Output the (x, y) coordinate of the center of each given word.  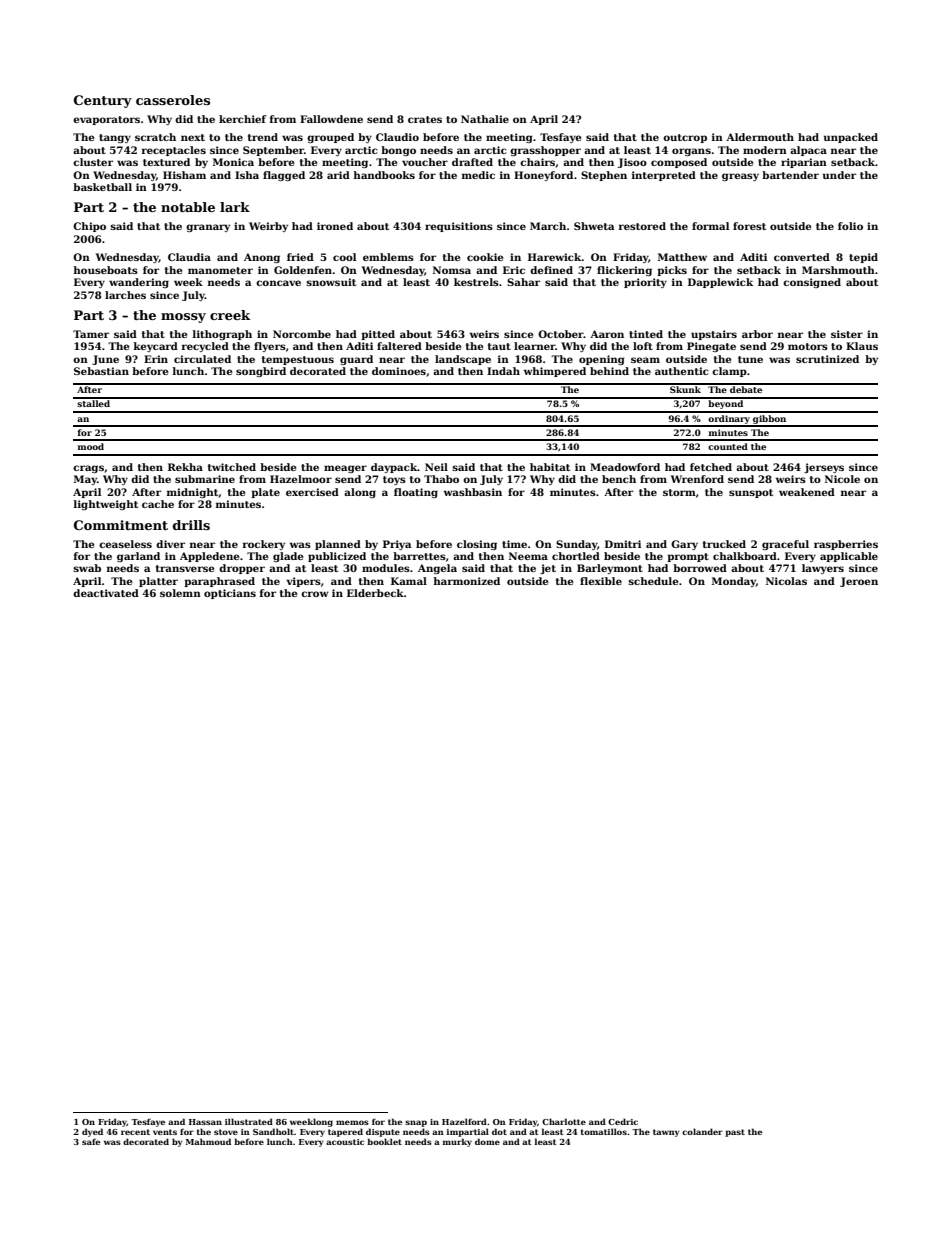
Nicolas (786, 581)
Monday (734, 582)
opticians (230, 594)
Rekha (185, 467)
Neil (436, 467)
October (561, 334)
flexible (601, 581)
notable (188, 207)
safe (91, 1141)
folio (850, 226)
